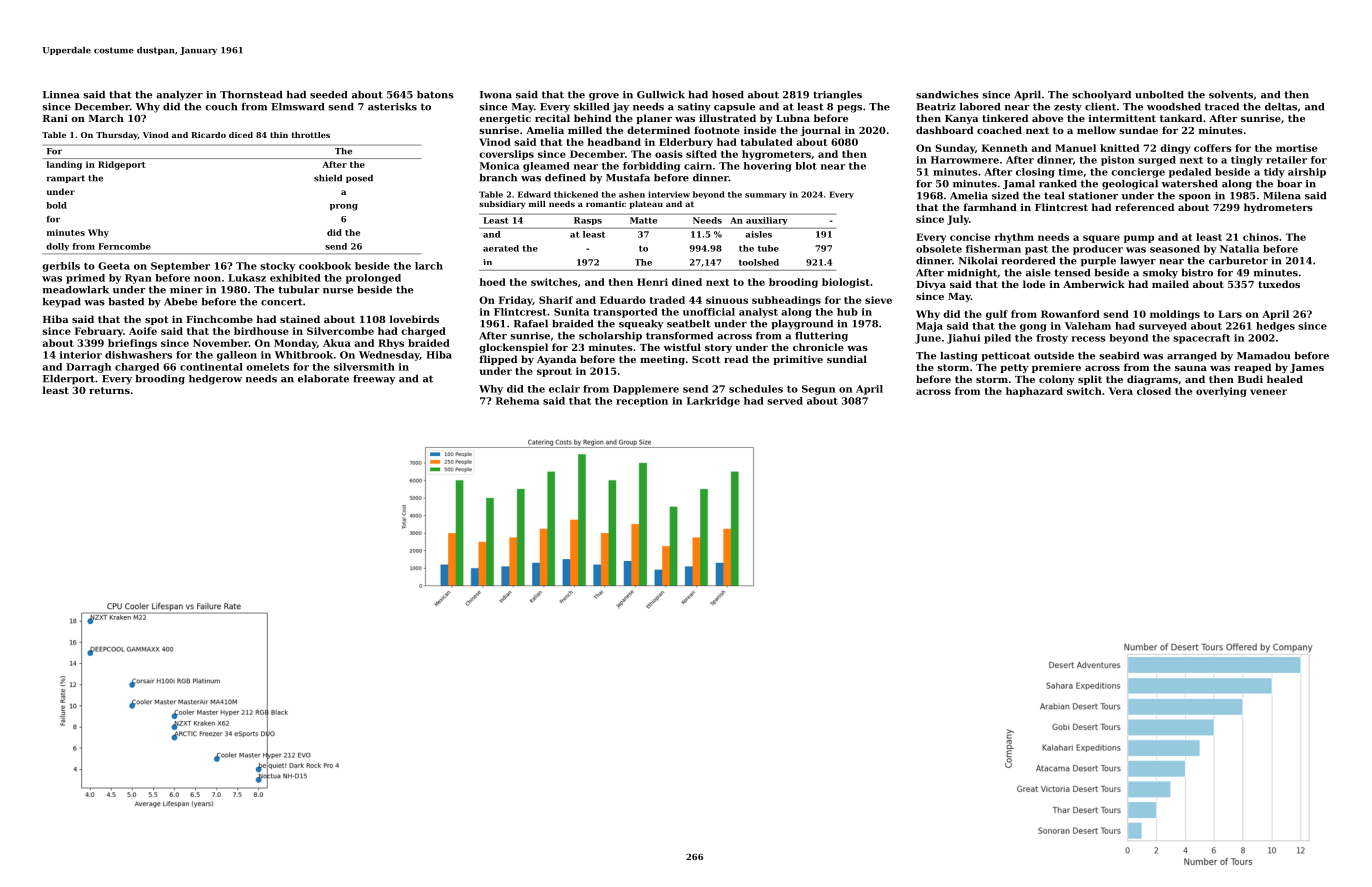 The image size is (1372, 887). Describe the element at coordinates (947, 95) in the screenshot. I see `sandwiches` at that location.
